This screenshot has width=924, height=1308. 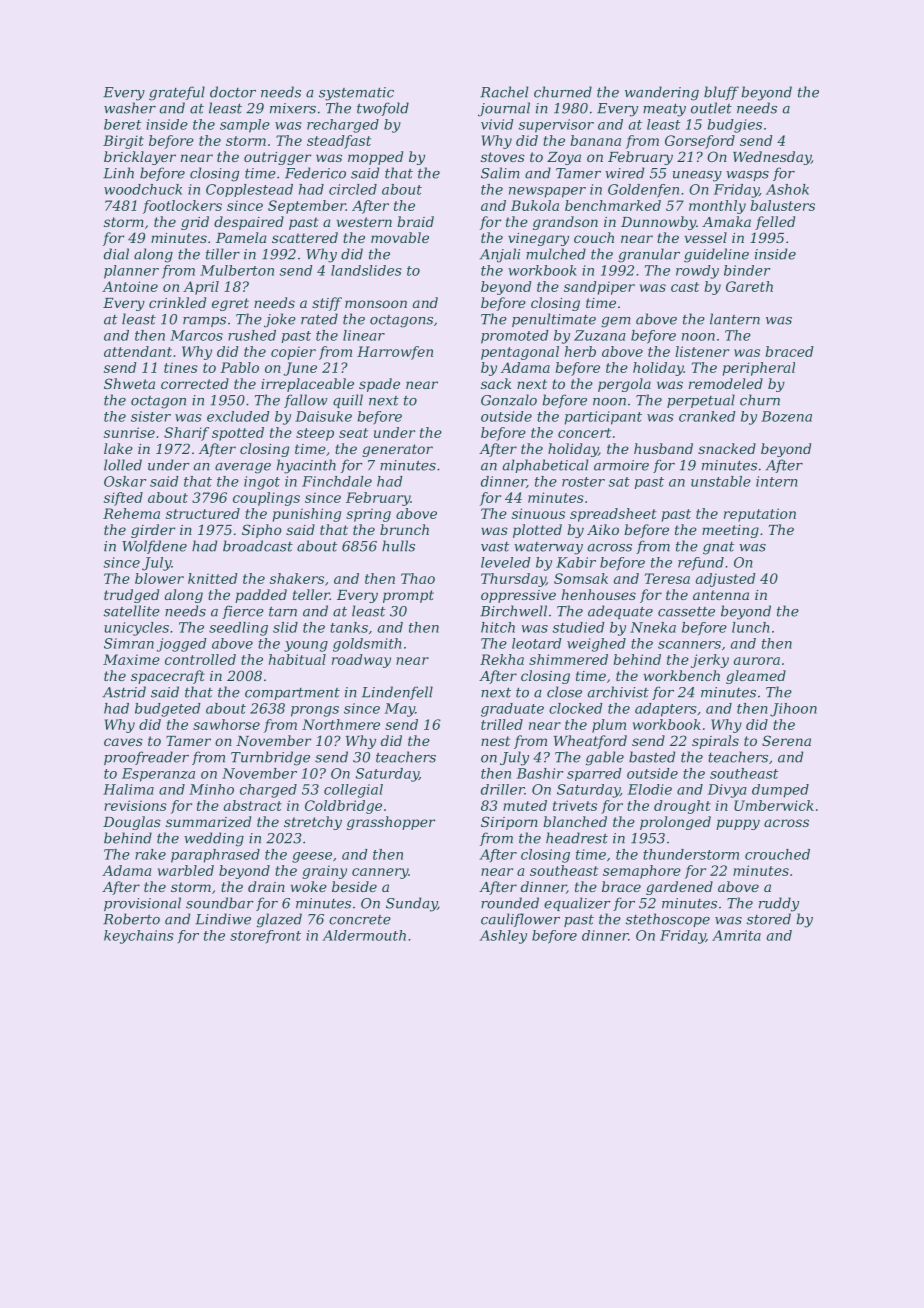 I want to click on grateful, so click(x=177, y=93).
